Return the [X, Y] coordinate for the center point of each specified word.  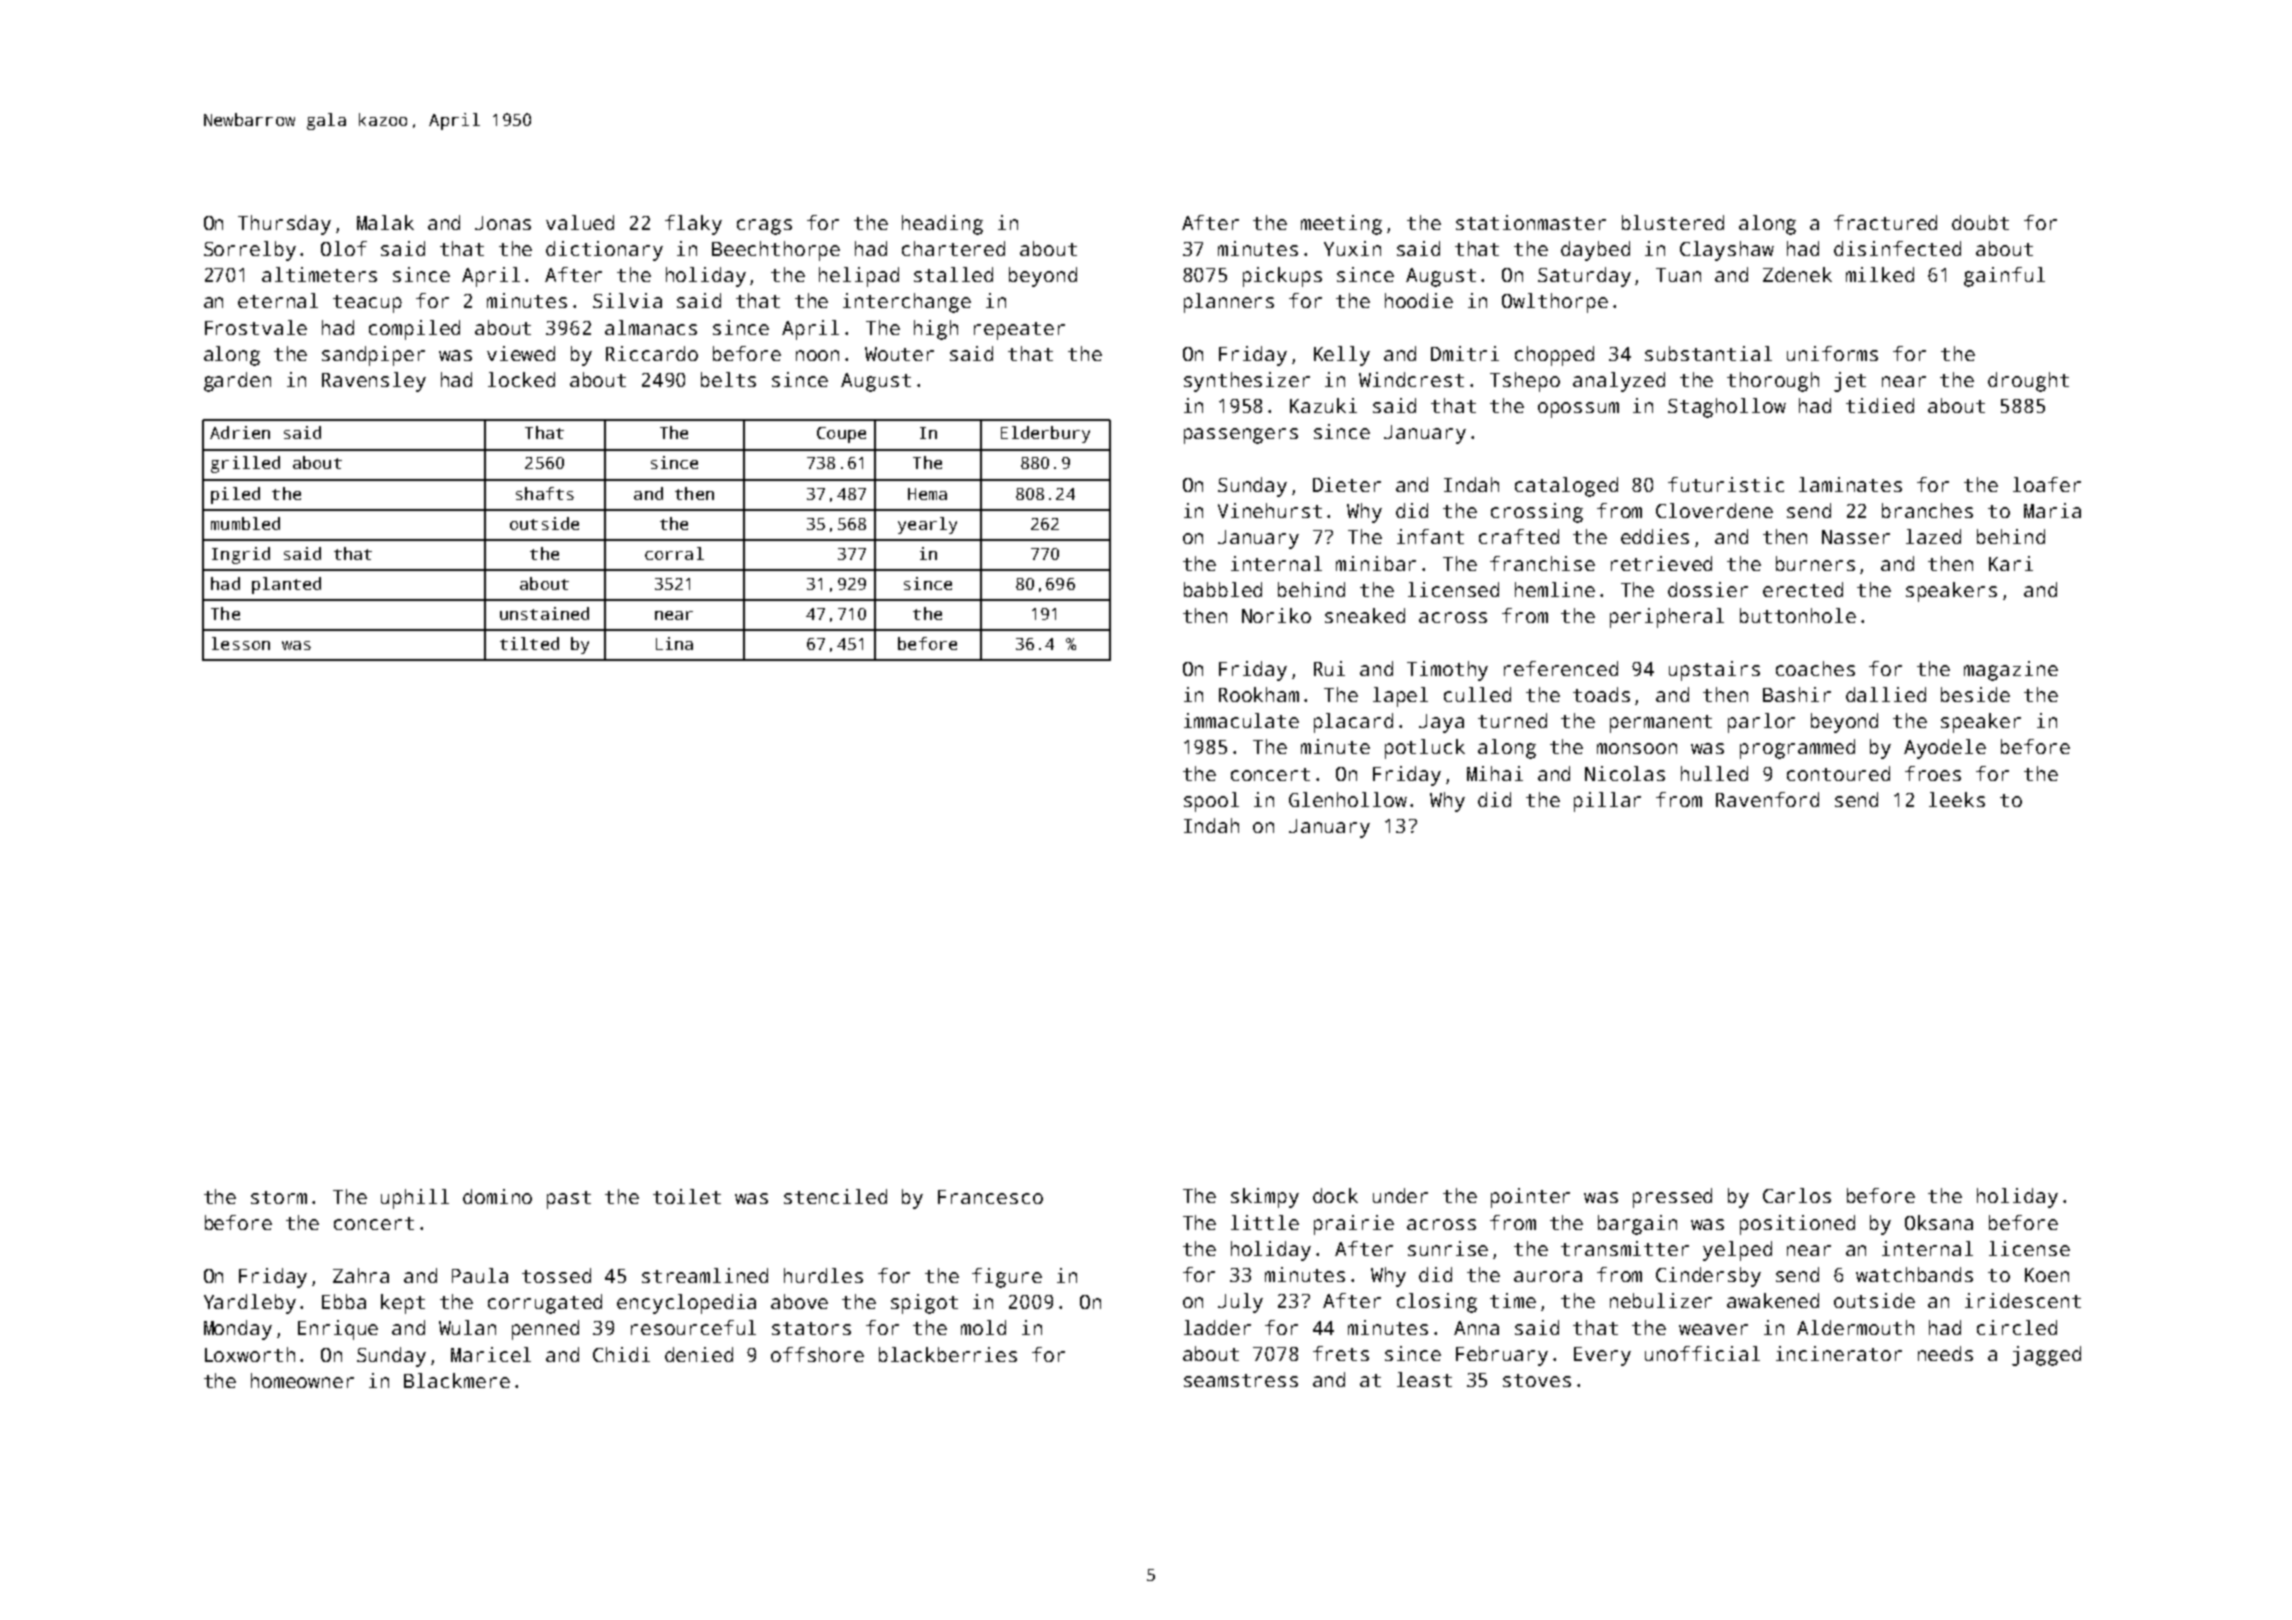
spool [1211, 802]
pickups [1282, 277]
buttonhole [1798, 615]
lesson [241, 643]
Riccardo [652, 353]
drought [2028, 382]
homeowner [302, 1380]
